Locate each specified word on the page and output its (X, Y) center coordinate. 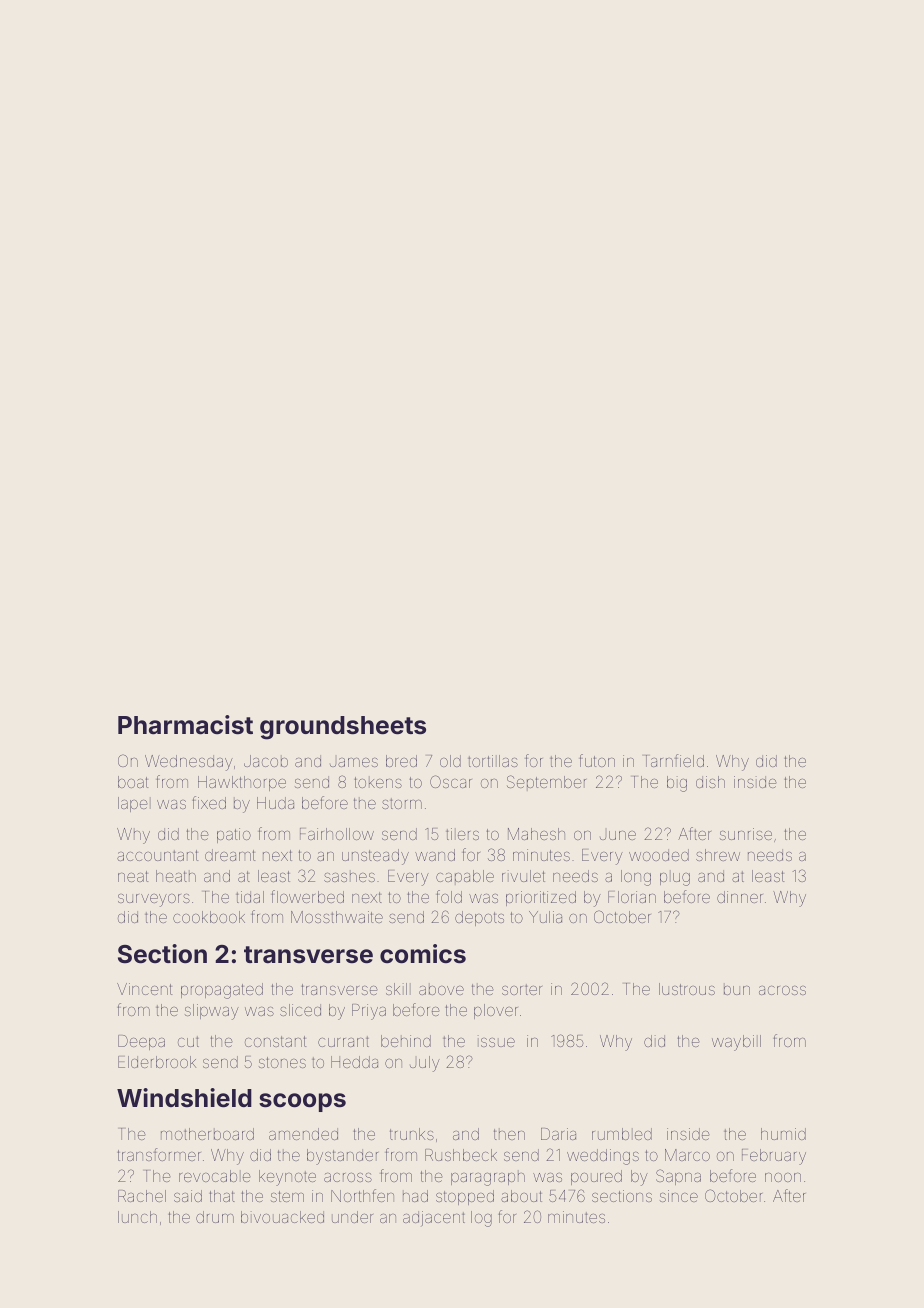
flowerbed (307, 896)
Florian (632, 897)
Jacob (266, 761)
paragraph (488, 1178)
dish (710, 782)
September (546, 783)
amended (303, 1134)
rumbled (622, 1134)
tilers (462, 834)
